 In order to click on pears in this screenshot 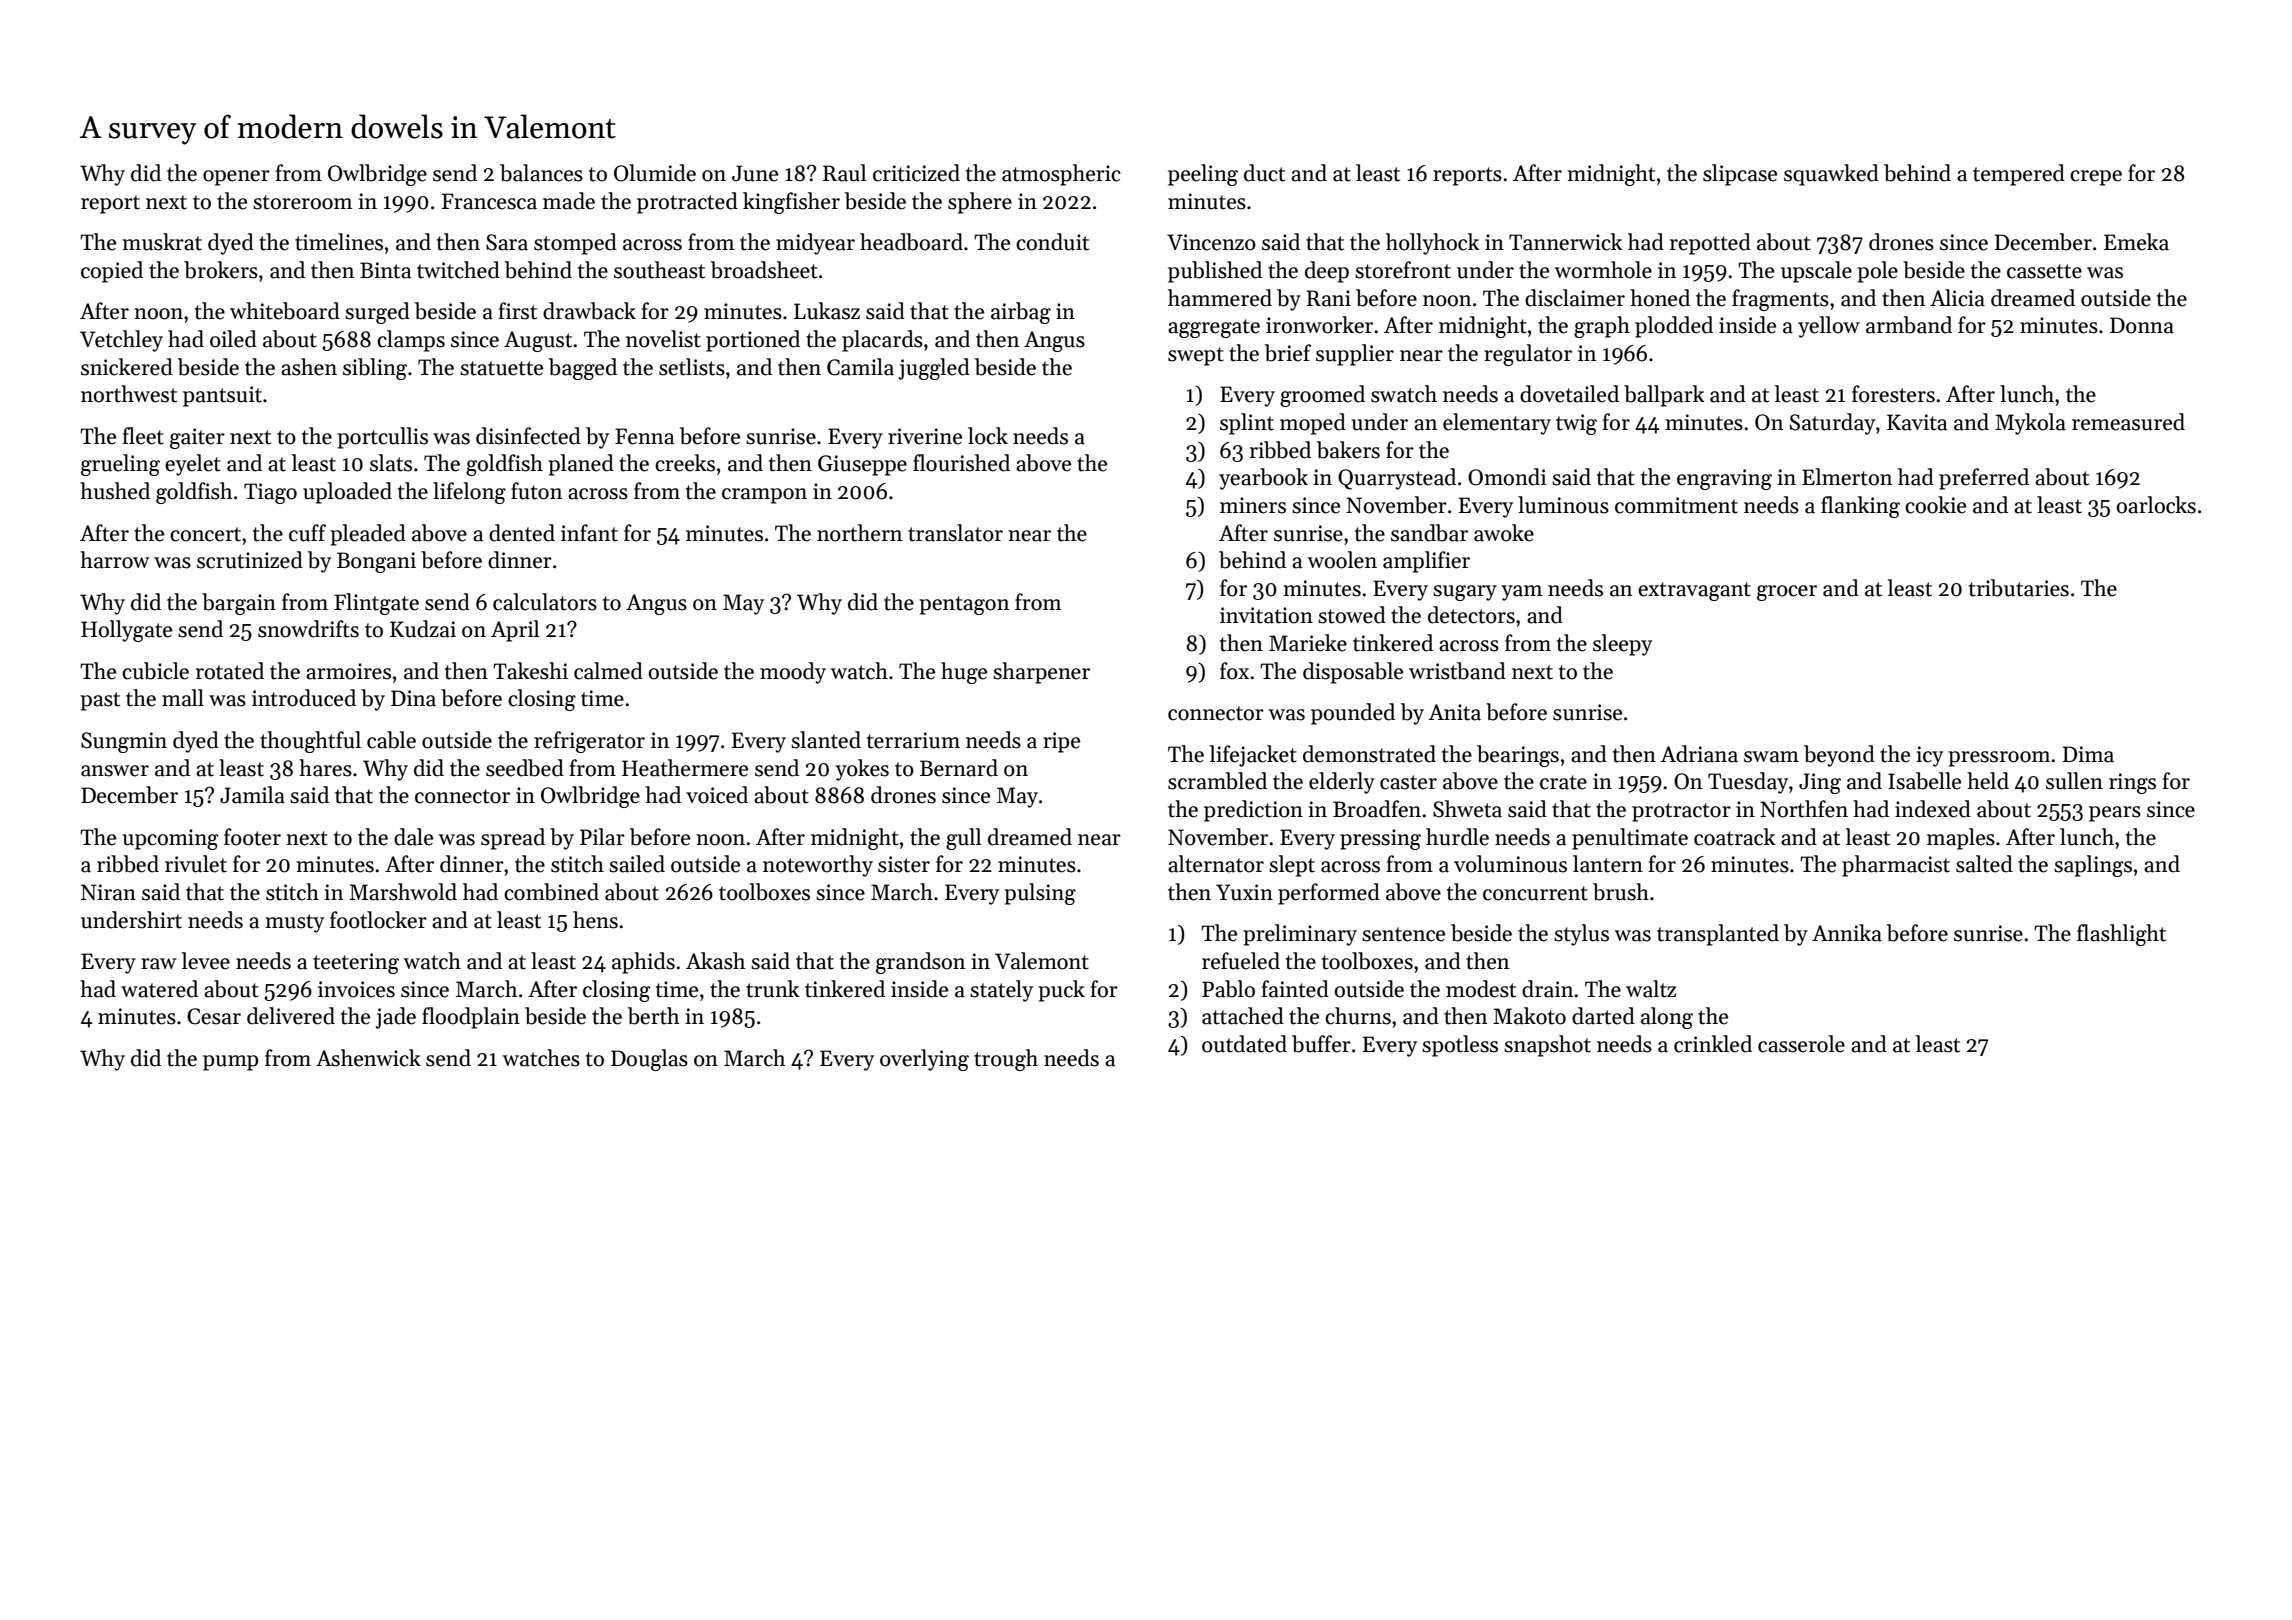, I will do `click(2115, 814)`.
